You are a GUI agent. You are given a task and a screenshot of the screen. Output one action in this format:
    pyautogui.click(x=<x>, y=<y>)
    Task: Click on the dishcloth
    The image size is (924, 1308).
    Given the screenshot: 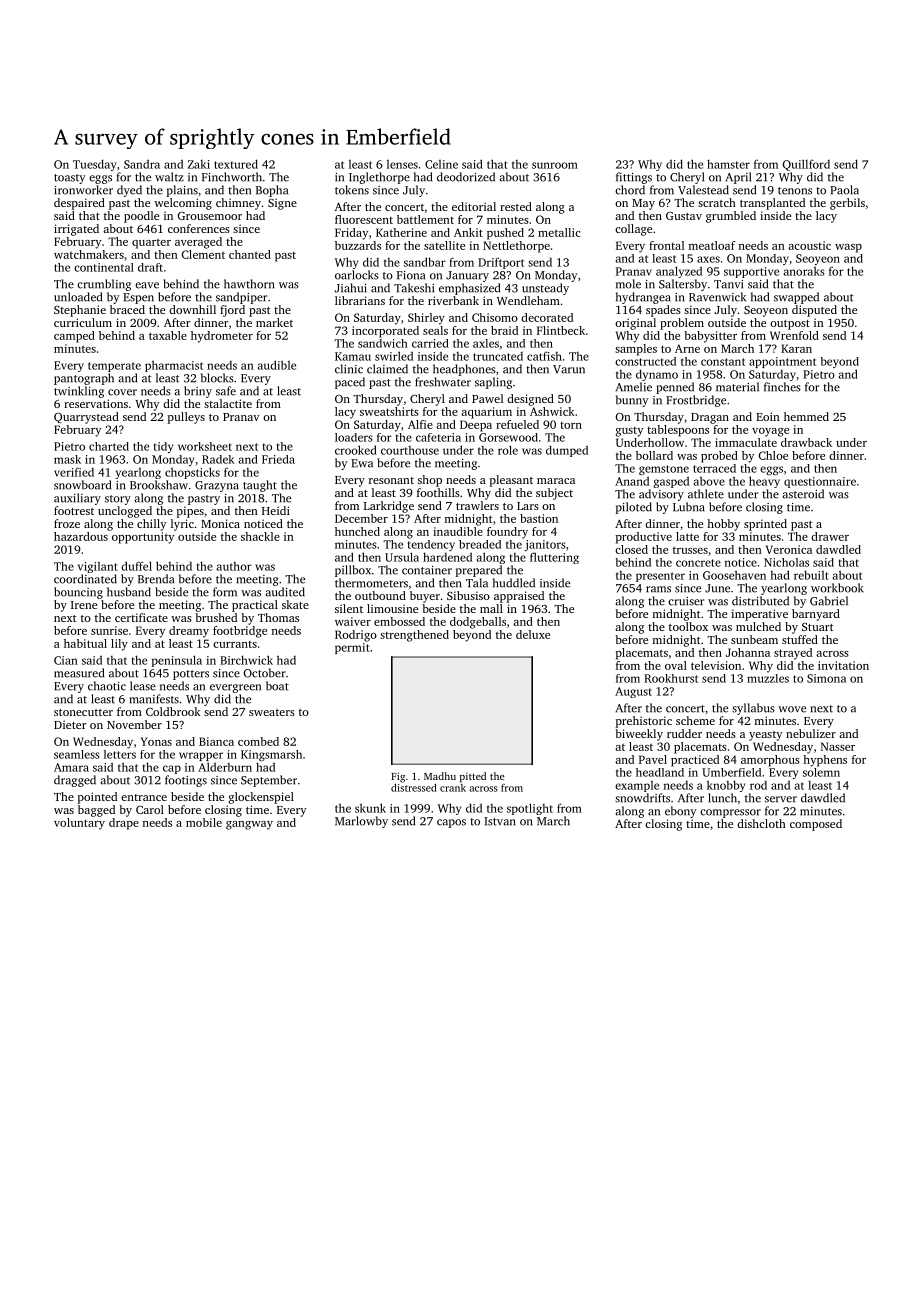 What is the action you would take?
    pyautogui.click(x=761, y=823)
